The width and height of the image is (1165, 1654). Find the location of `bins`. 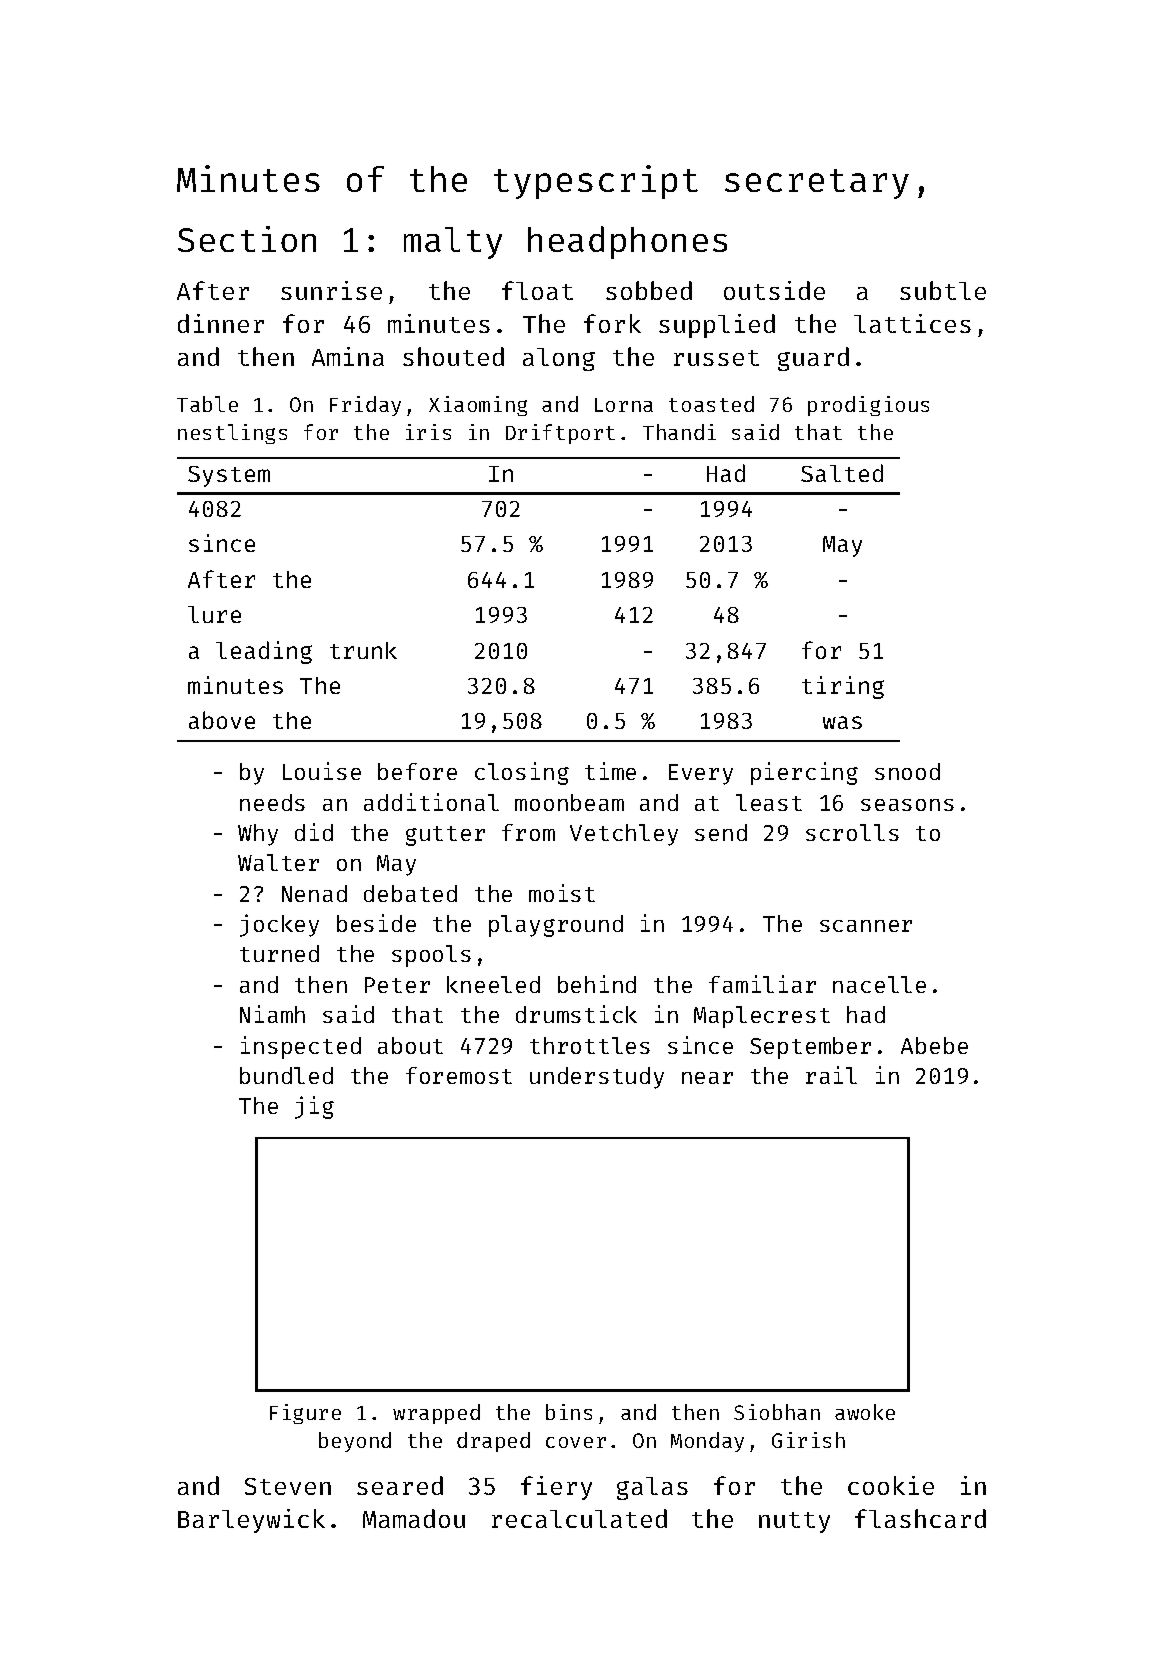

bins is located at coordinates (569, 1412).
